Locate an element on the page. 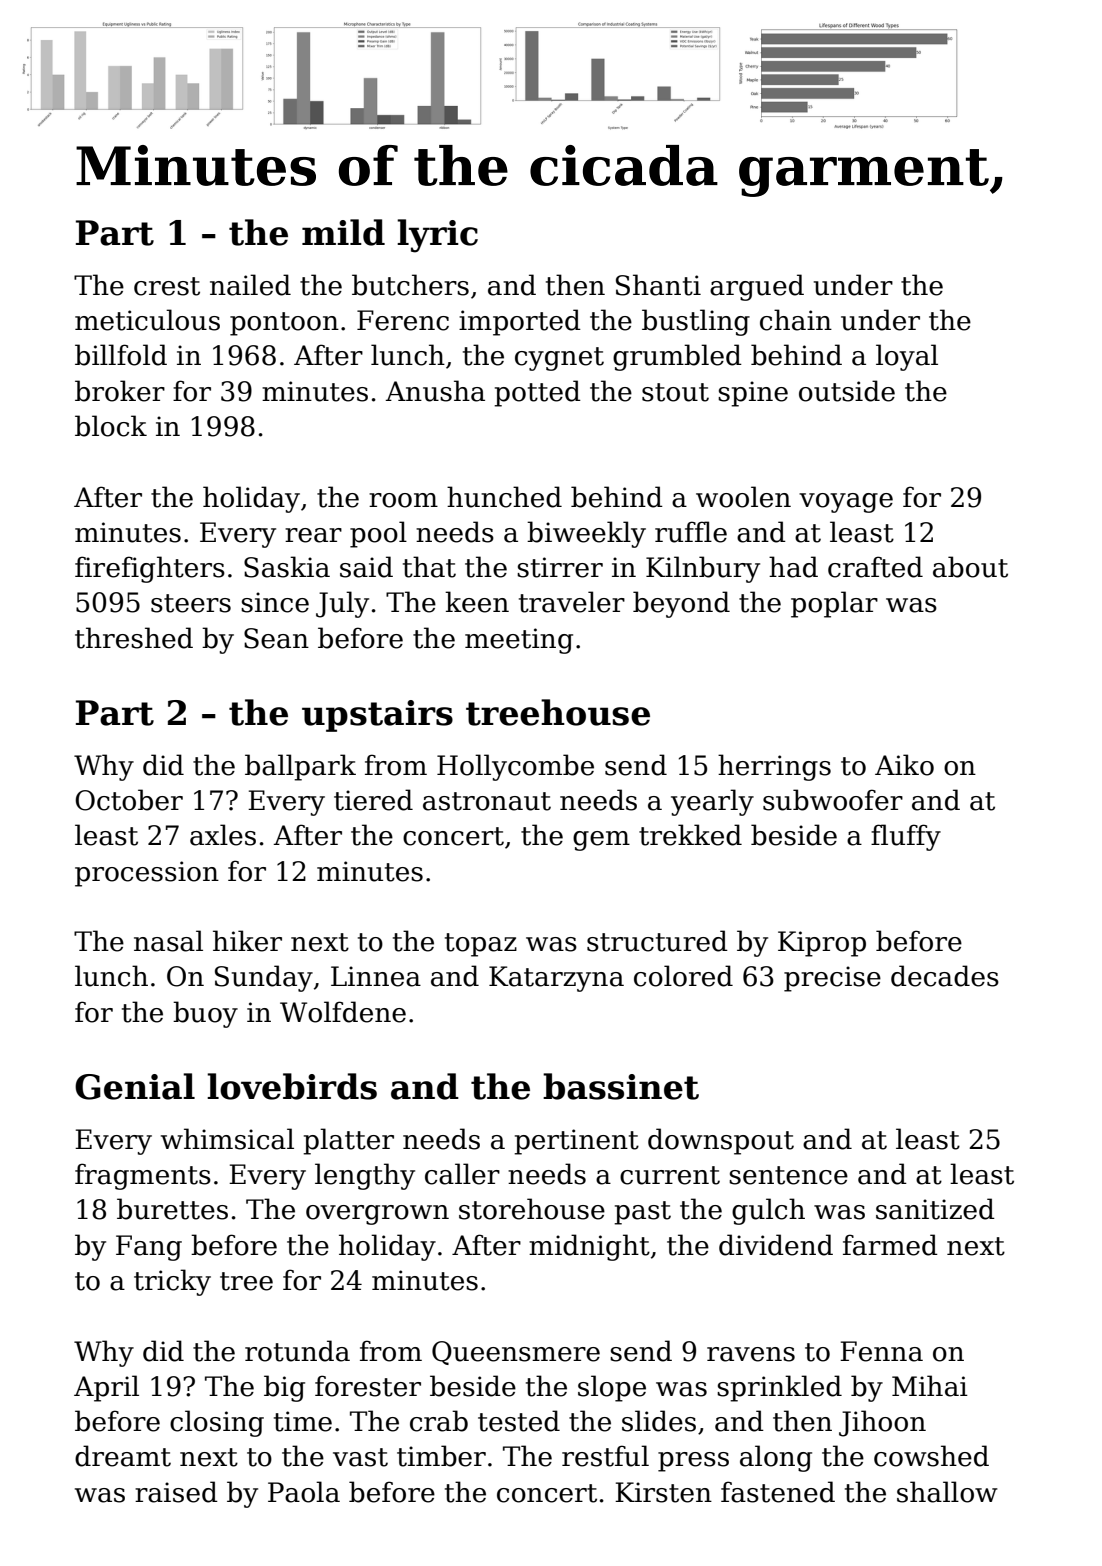  that is located at coordinates (429, 567).
